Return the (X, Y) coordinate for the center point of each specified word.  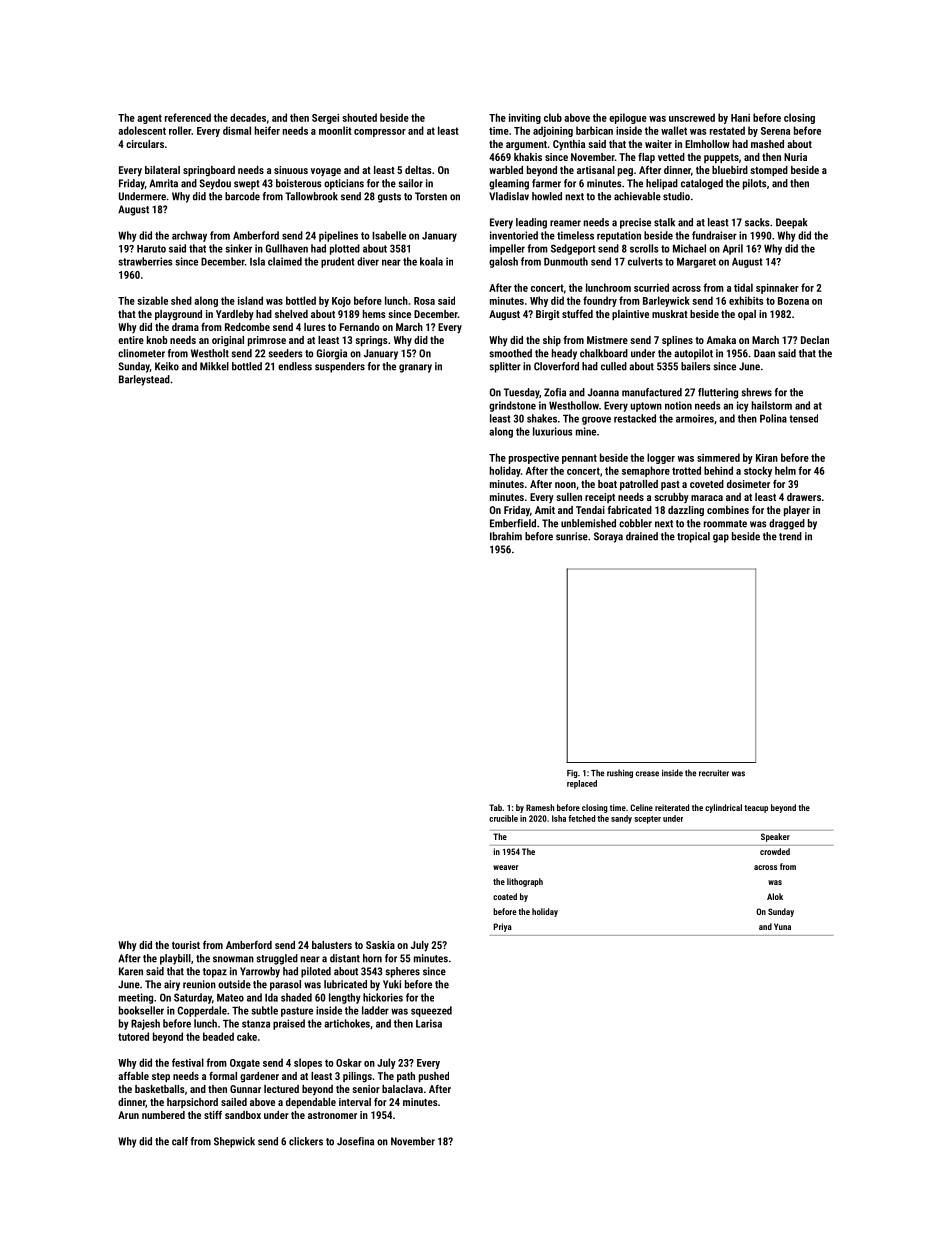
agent (149, 119)
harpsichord (192, 1103)
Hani (740, 118)
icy (743, 406)
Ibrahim (506, 536)
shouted (359, 117)
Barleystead (144, 380)
